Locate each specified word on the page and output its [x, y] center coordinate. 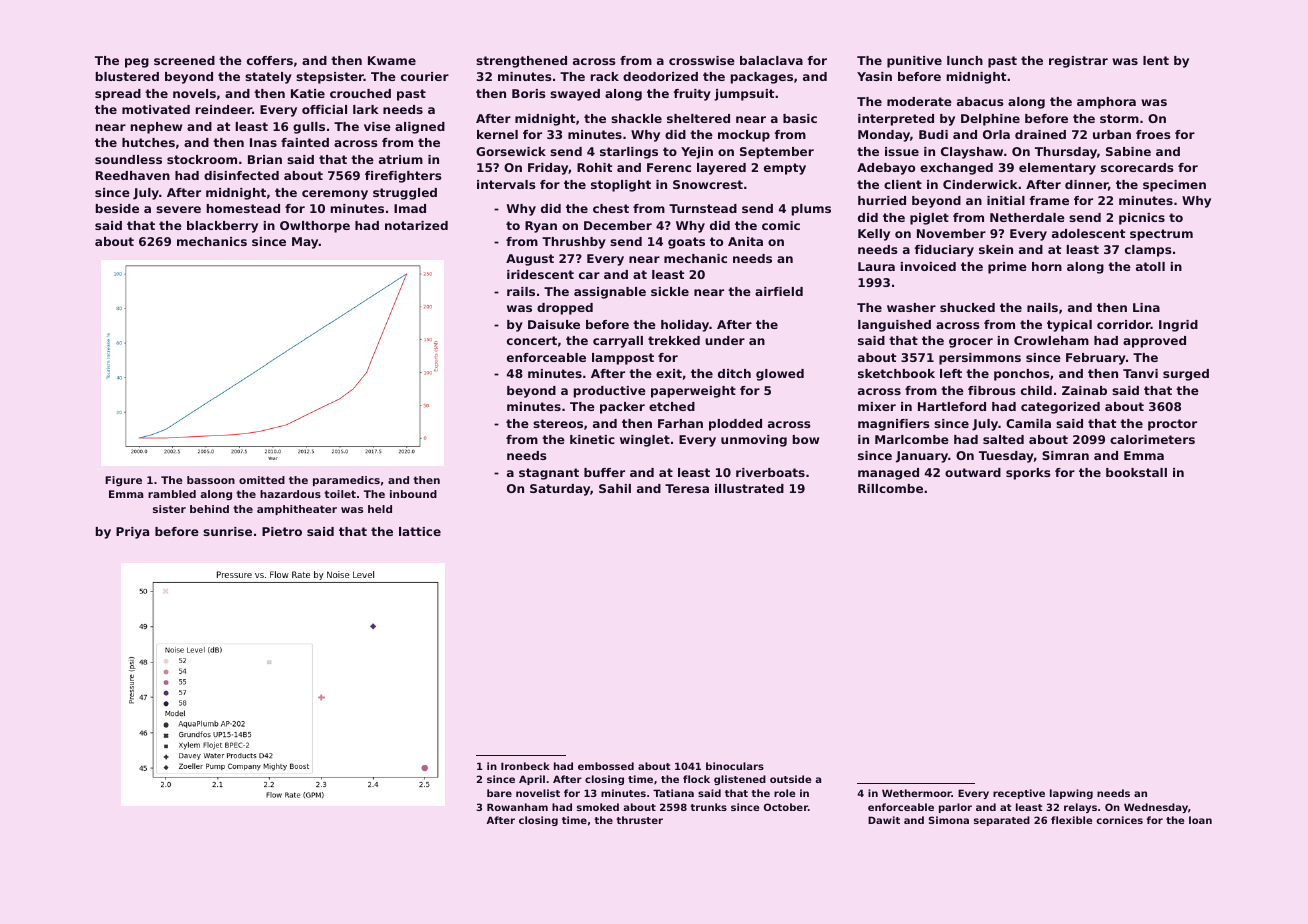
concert [532, 340]
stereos [558, 423]
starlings [629, 153]
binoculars [735, 766]
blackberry [222, 227]
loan [1200, 820]
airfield [779, 291]
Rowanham [517, 807]
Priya [132, 533]
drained [1040, 134]
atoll [1150, 266]
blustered [127, 76]
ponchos [1022, 375]
